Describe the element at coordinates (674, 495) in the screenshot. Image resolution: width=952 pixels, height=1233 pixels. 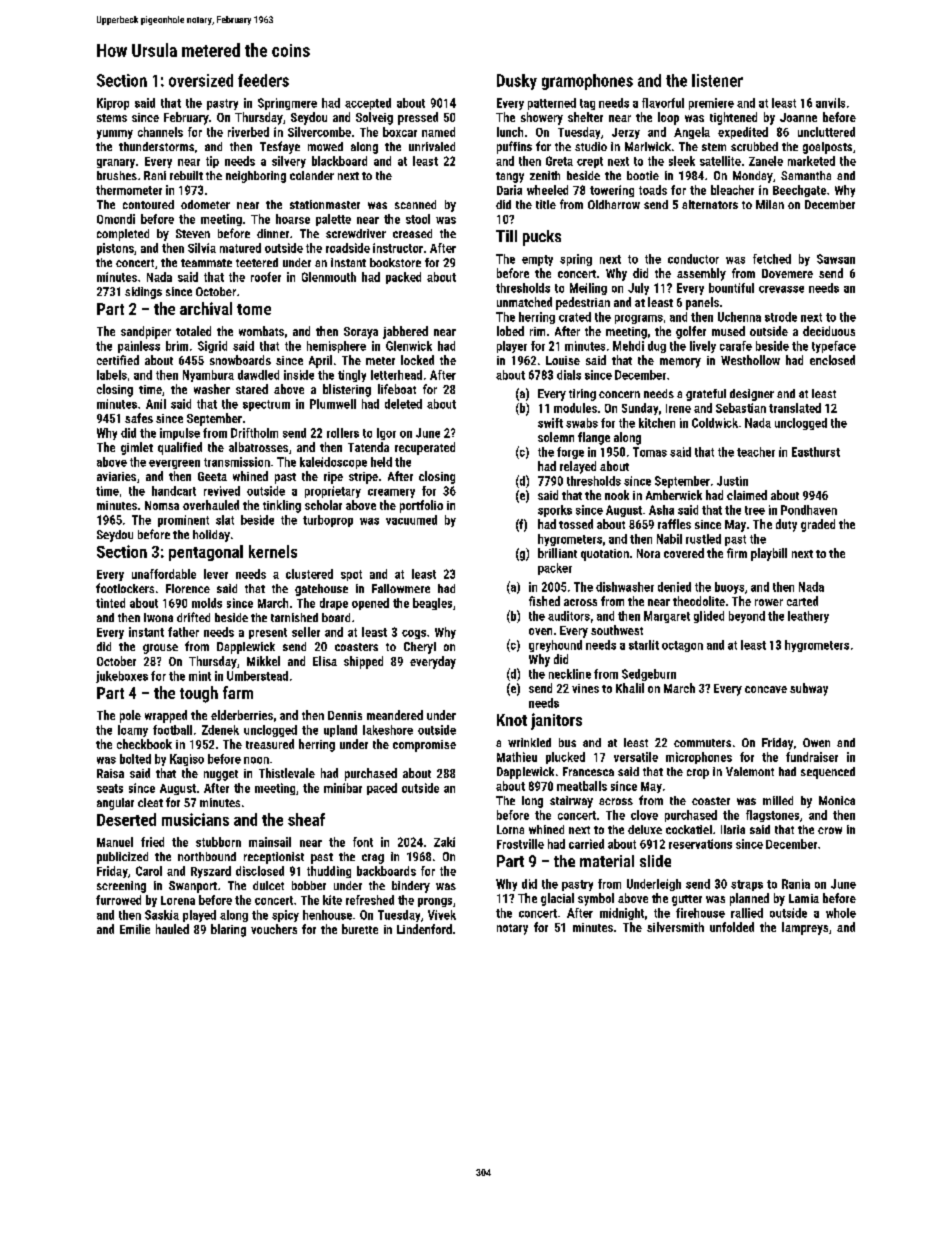
I see `Amberwick` at that location.
